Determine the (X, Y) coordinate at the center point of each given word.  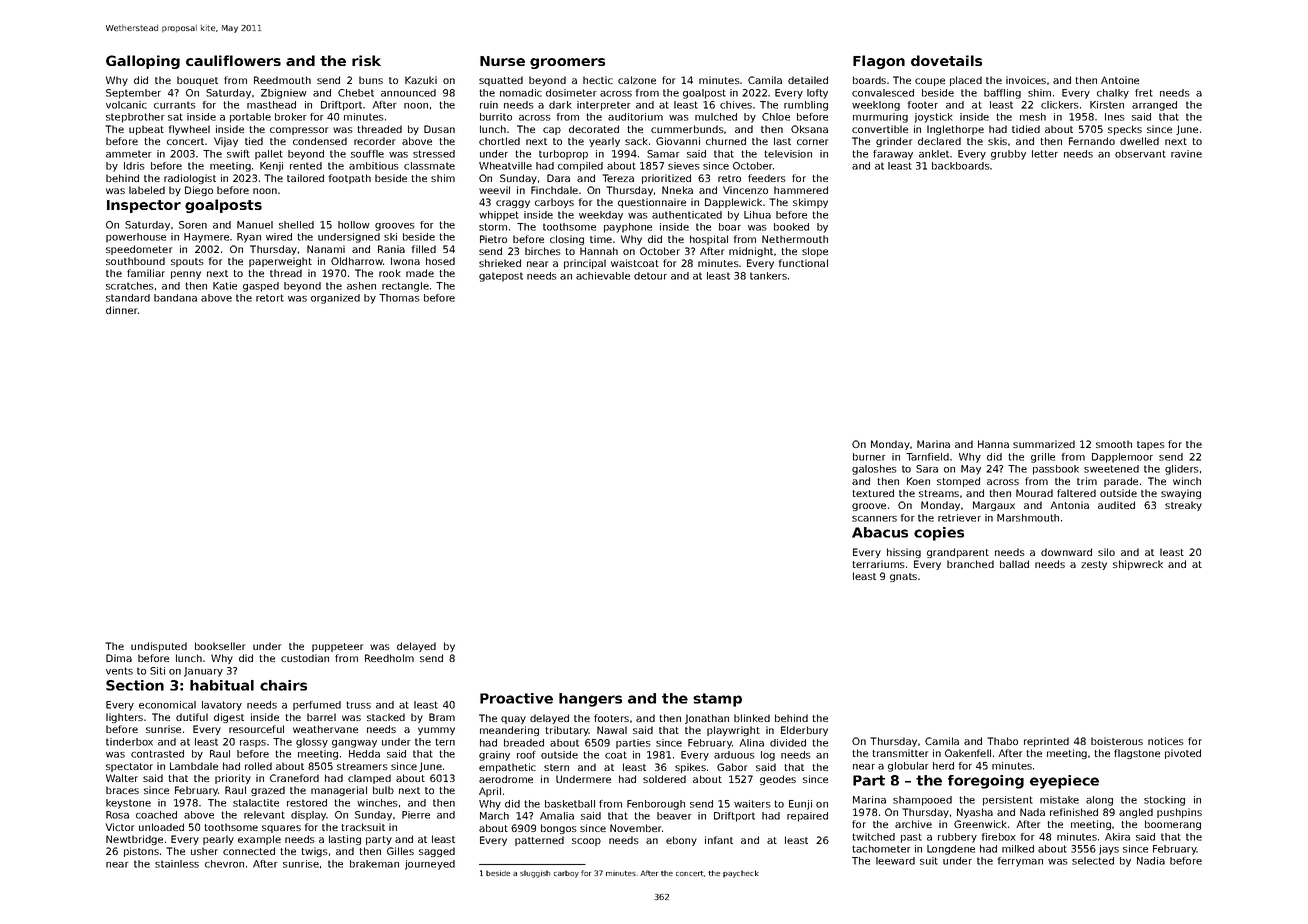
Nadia (1151, 861)
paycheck (741, 874)
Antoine (1120, 80)
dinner (121, 310)
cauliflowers (233, 60)
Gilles (400, 851)
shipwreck (1138, 565)
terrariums (878, 564)
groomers (567, 63)
